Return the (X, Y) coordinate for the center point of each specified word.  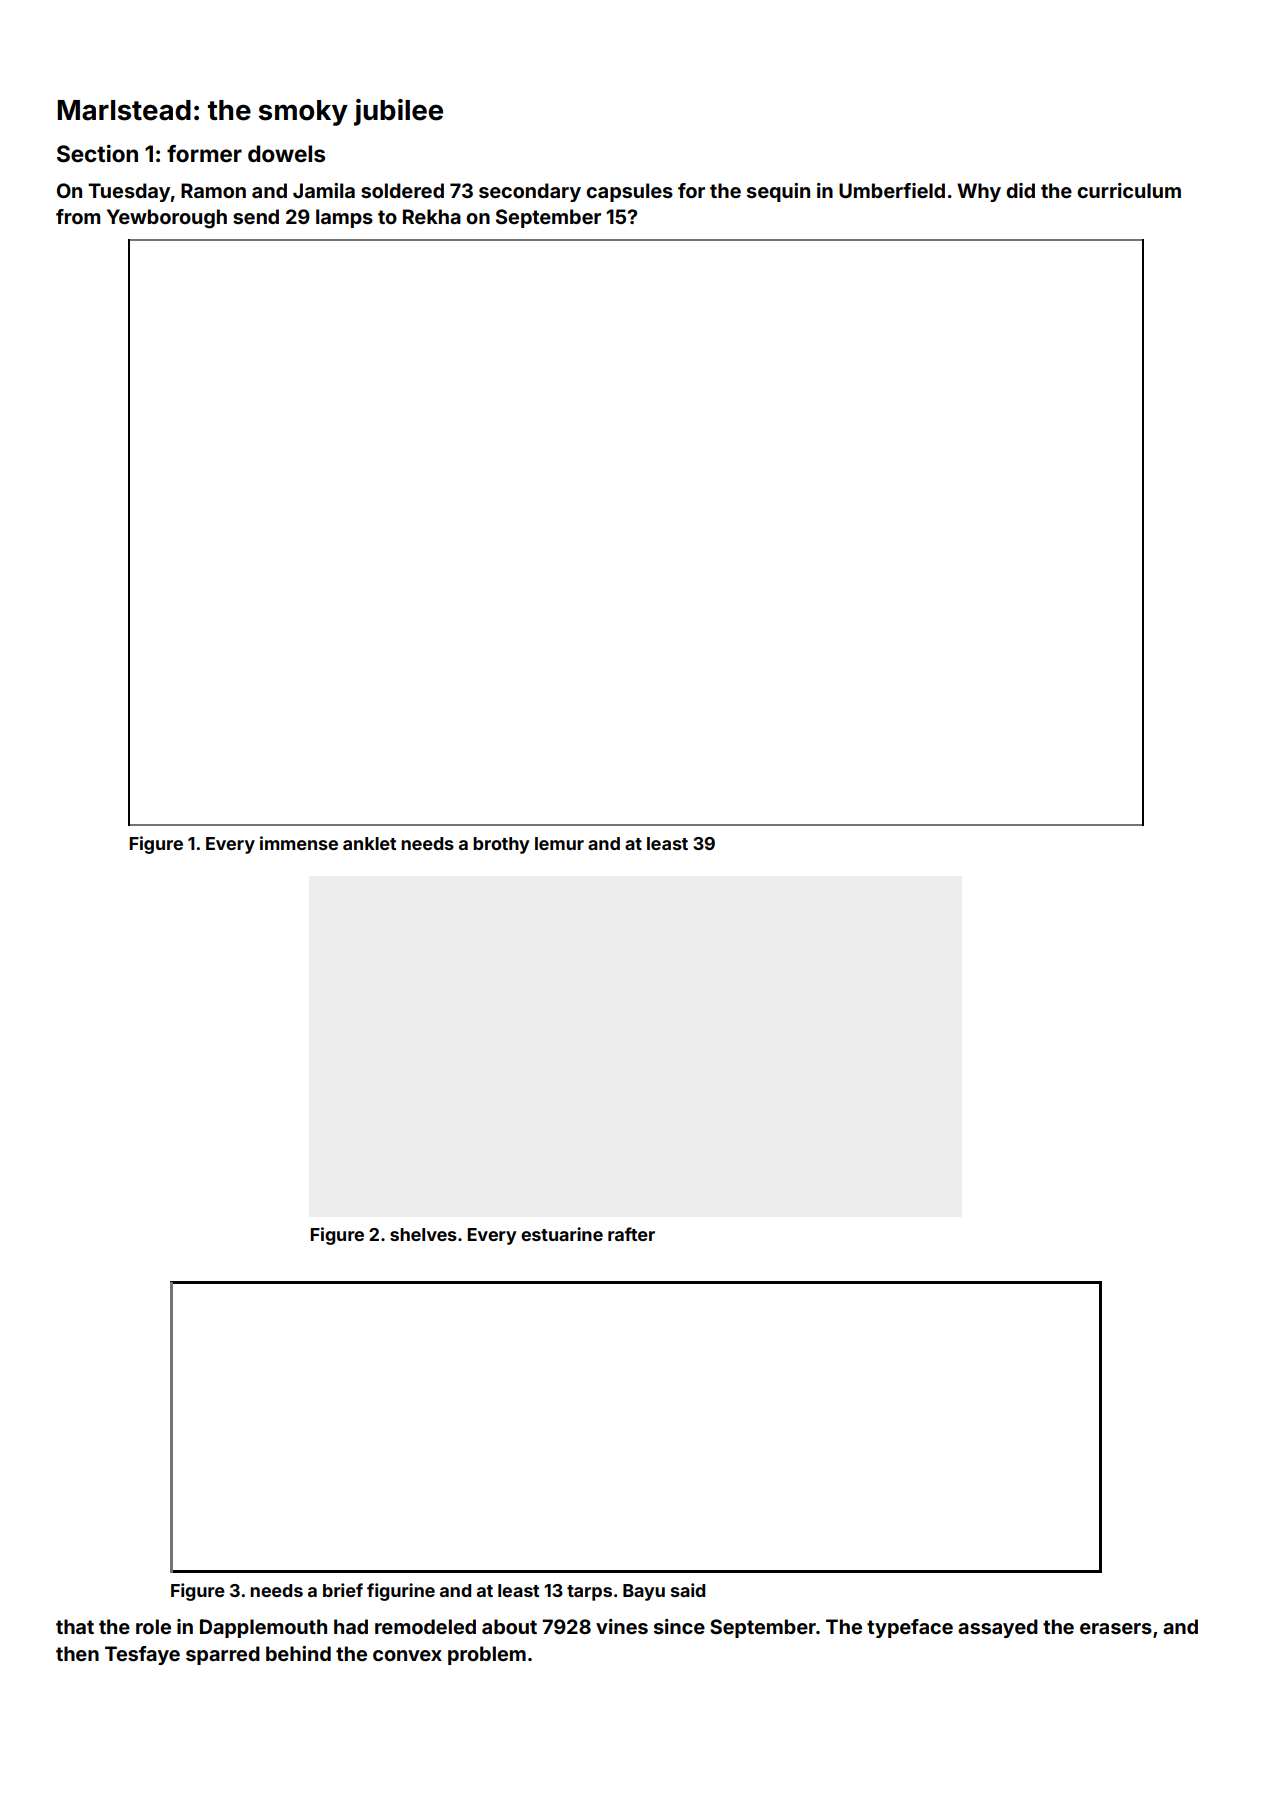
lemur (559, 843)
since (679, 1626)
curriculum (1129, 190)
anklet (369, 843)
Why (979, 192)
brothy (501, 845)
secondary (530, 192)
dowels (286, 153)
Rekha (432, 216)
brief (343, 1590)
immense (299, 843)
